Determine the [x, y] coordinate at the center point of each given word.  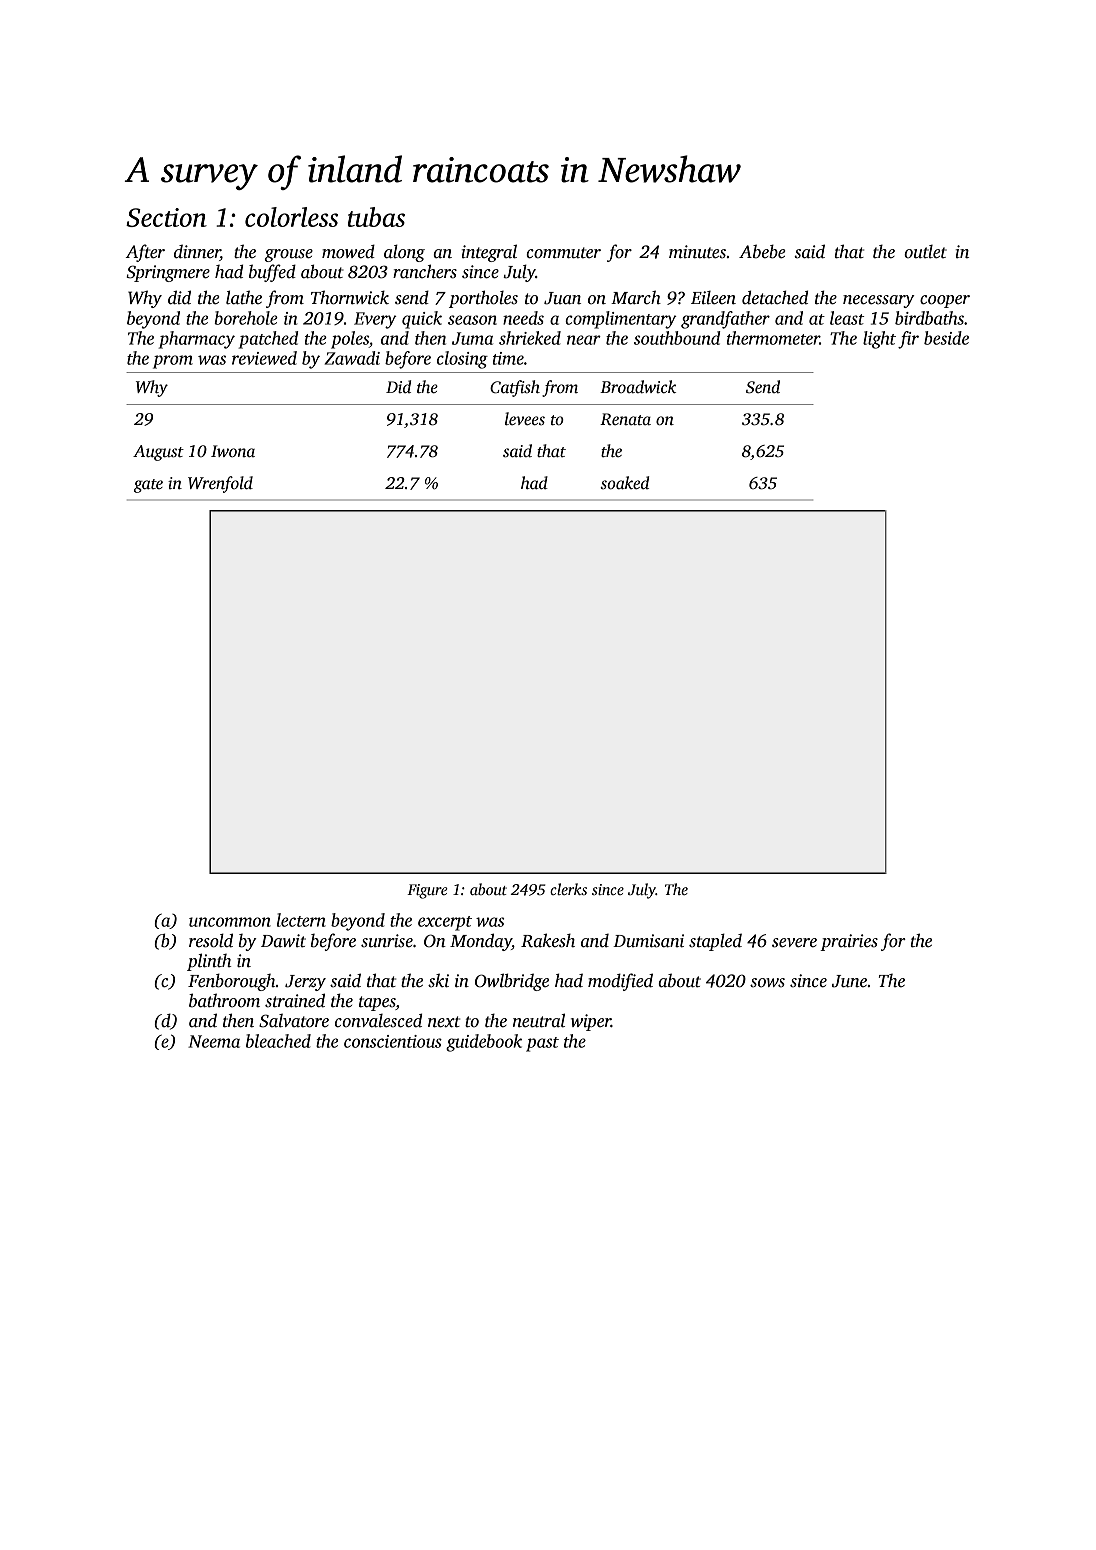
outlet [925, 252]
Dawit [283, 941]
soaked [624, 483]
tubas [376, 217]
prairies [849, 942]
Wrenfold [220, 484]
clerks [568, 889]
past [542, 1044]
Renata [625, 419]
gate [148, 486]
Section [166, 217]
